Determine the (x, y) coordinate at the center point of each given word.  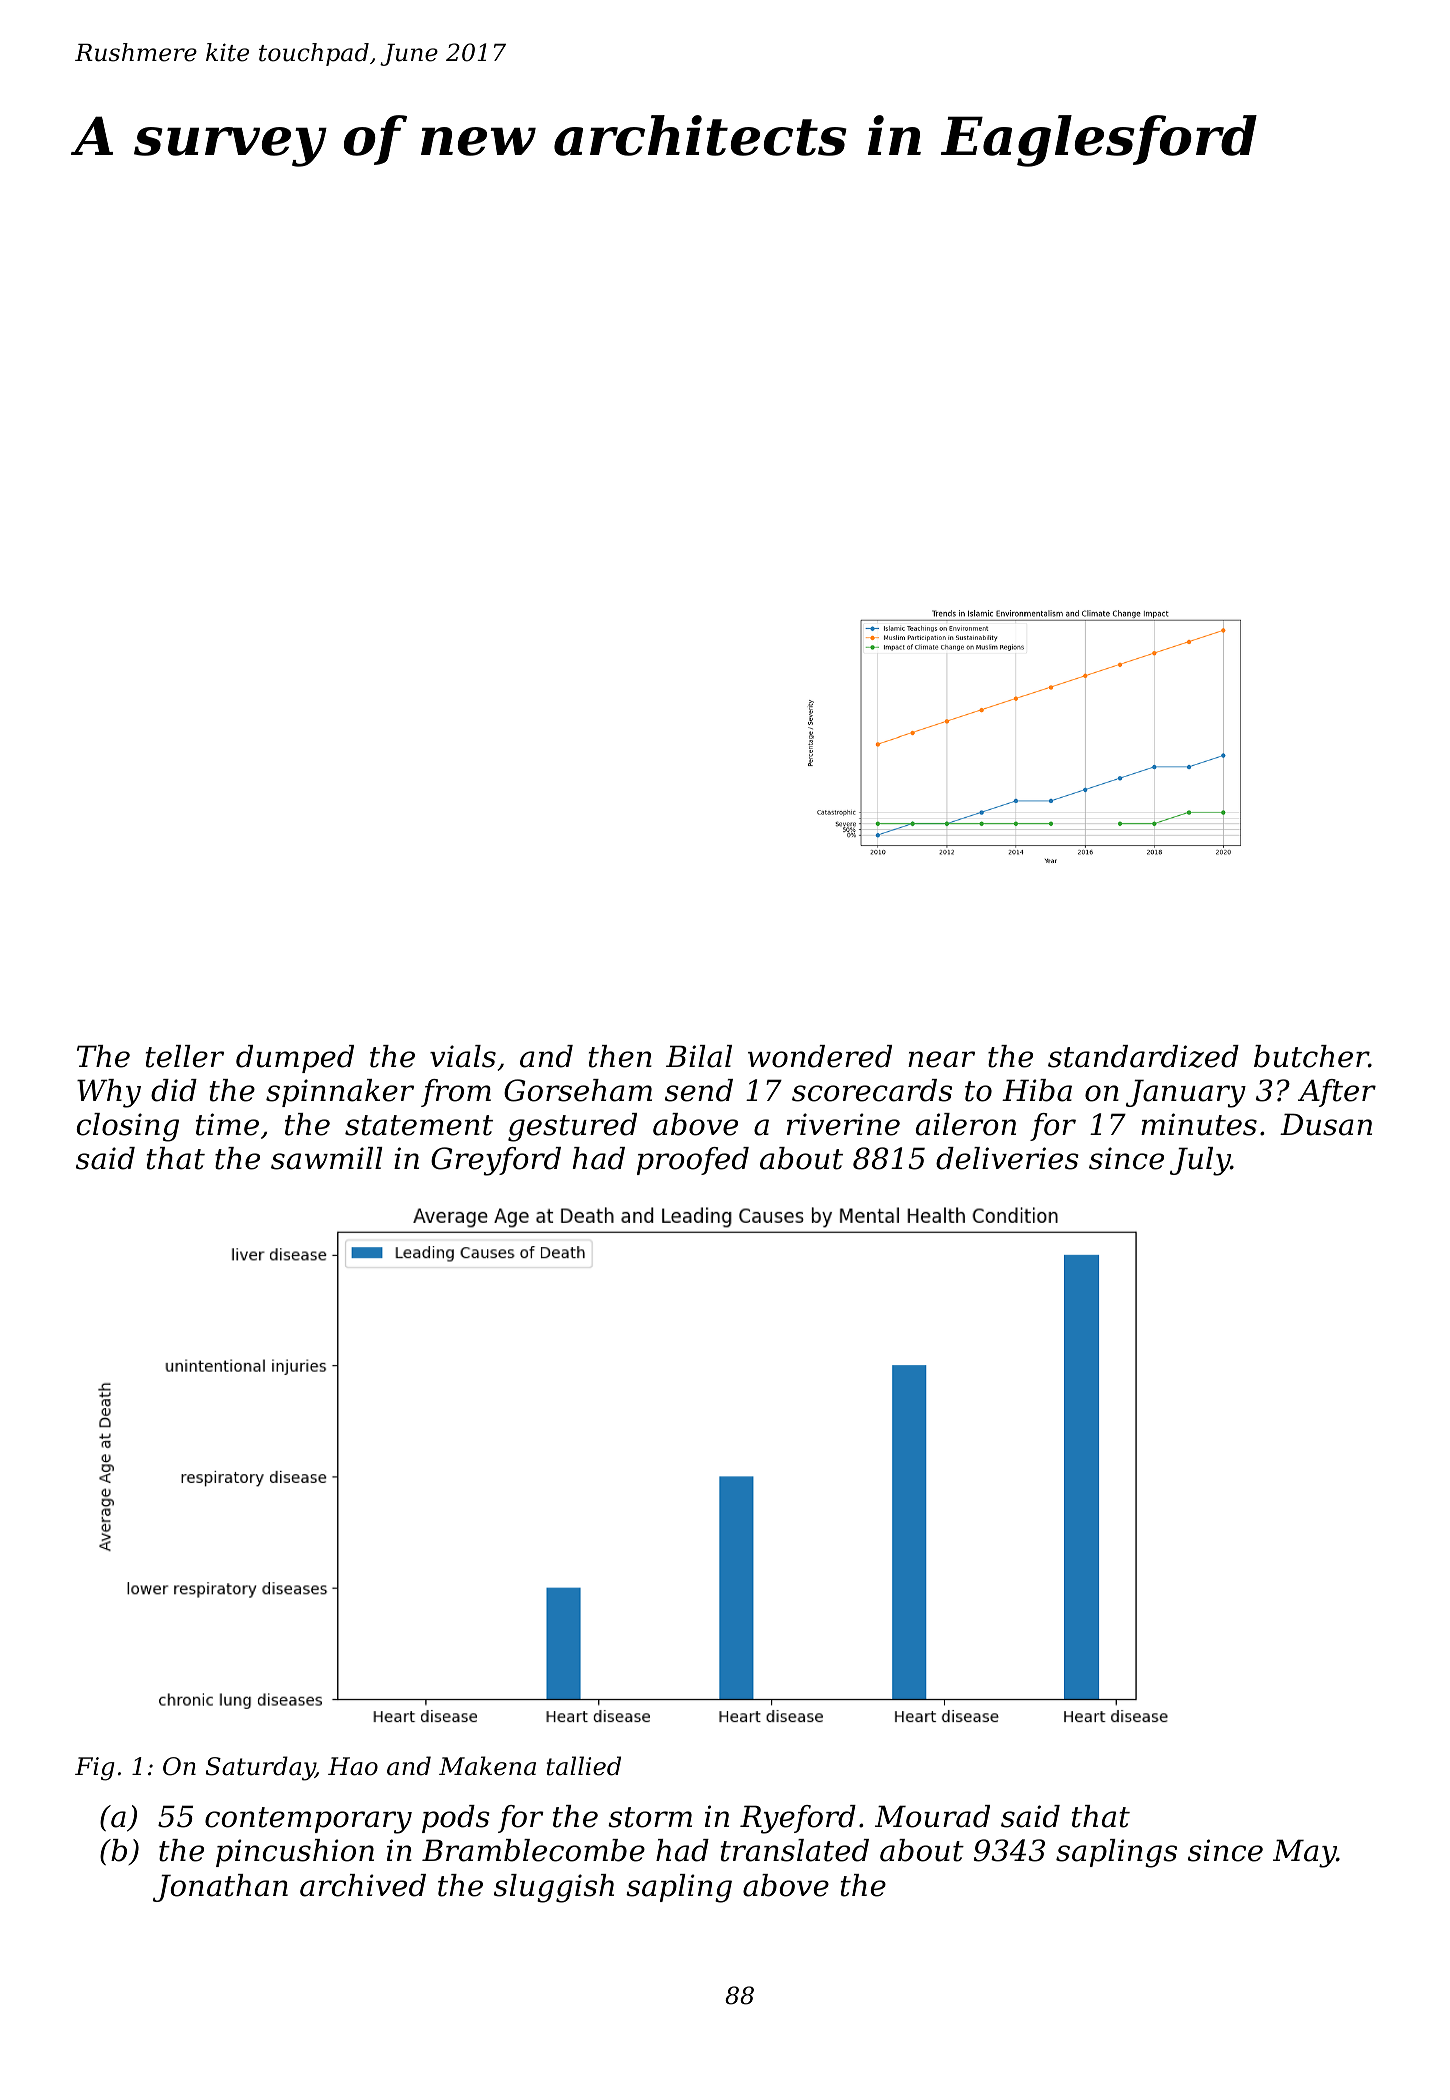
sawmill (326, 1158)
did (174, 1090)
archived (363, 1885)
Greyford (496, 1161)
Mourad (932, 1816)
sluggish (554, 1888)
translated (795, 1850)
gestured (572, 1127)
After (1337, 1093)
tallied (584, 1766)
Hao (353, 1766)
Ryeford (798, 1819)
